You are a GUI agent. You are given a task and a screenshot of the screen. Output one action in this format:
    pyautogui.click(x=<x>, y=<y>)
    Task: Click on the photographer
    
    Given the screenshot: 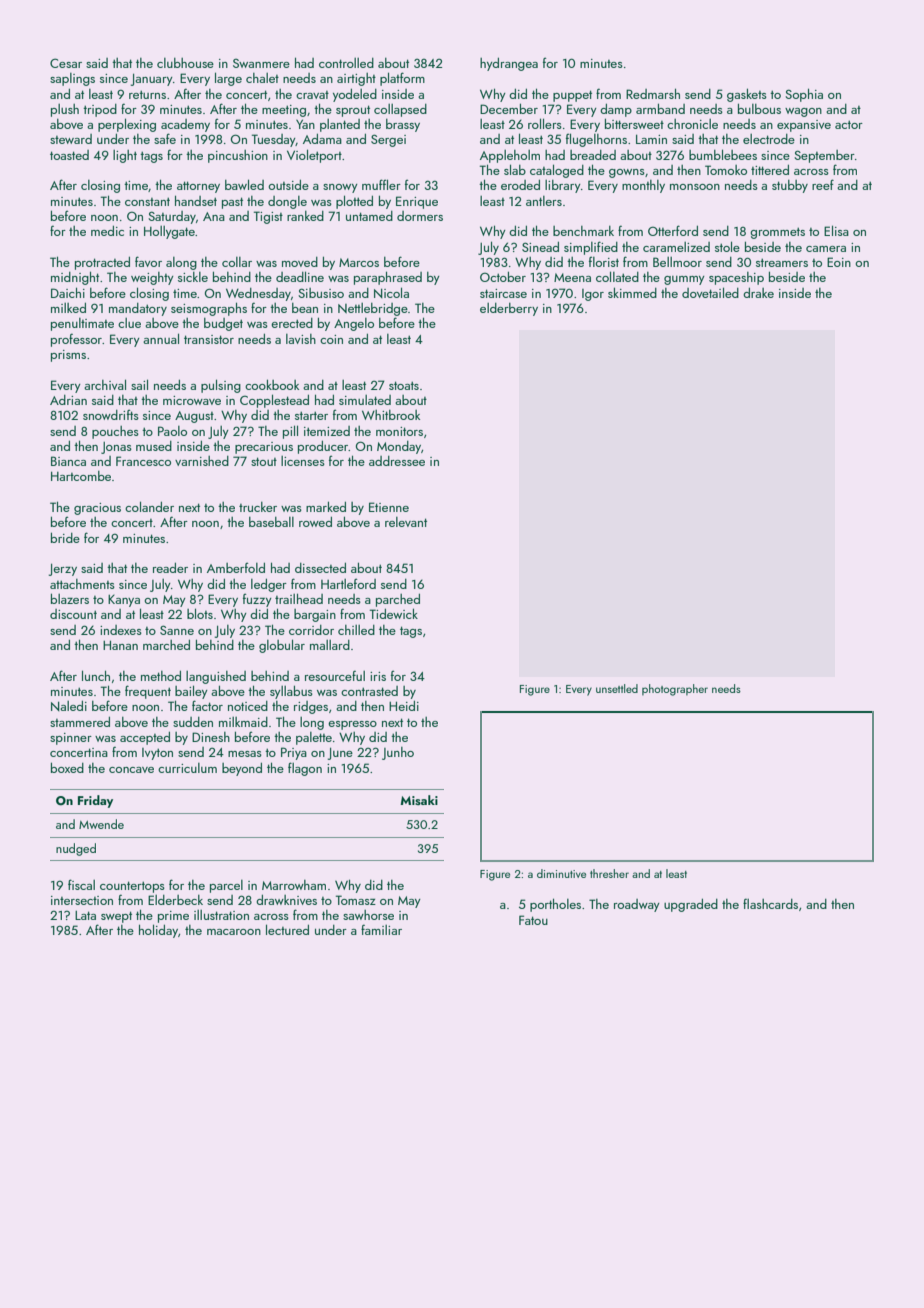 What is the action you would take?
    pyautogui.click(x=675, y=690)
